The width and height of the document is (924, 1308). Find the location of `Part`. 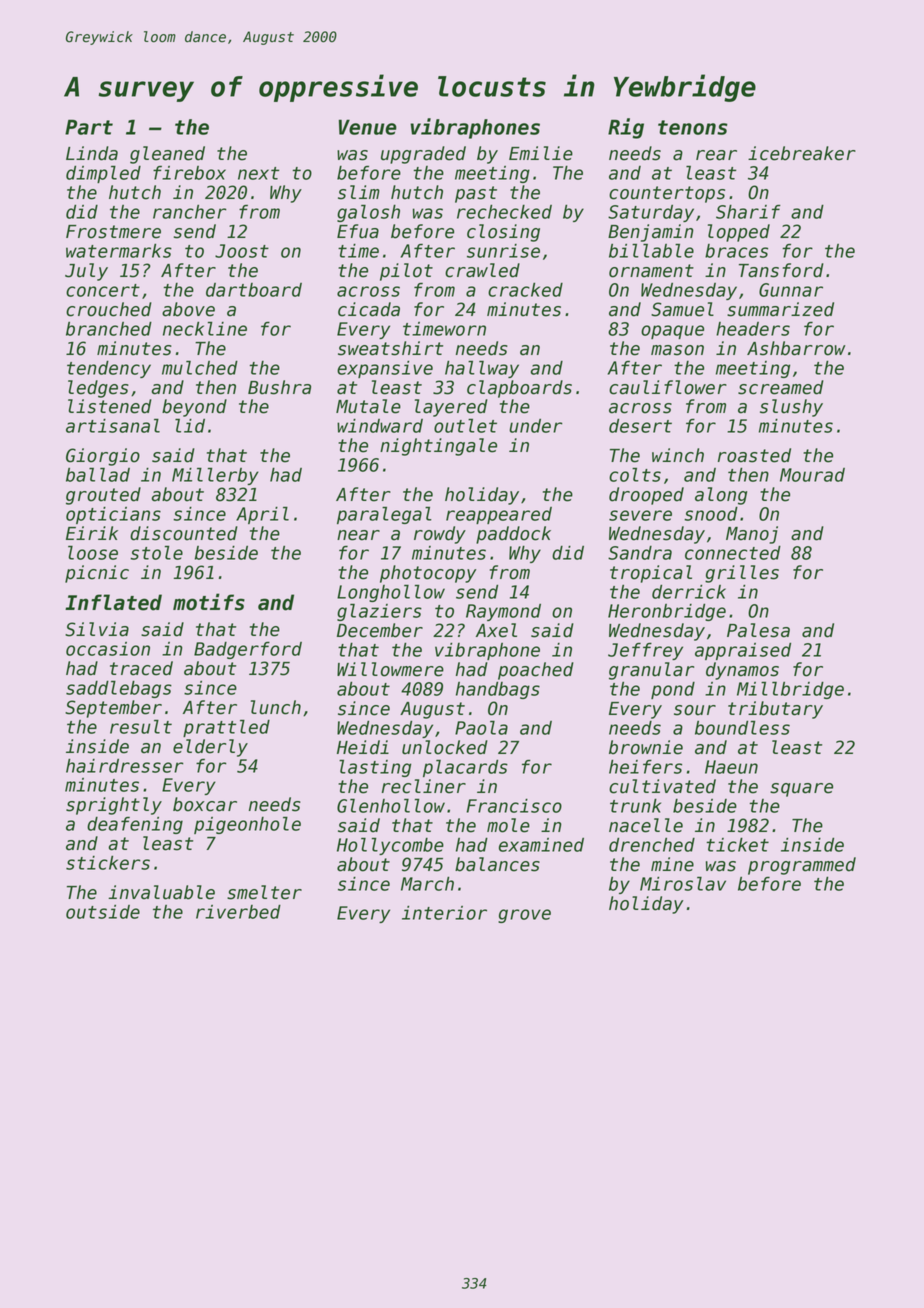

Part is located at coordinates (89, 127).
